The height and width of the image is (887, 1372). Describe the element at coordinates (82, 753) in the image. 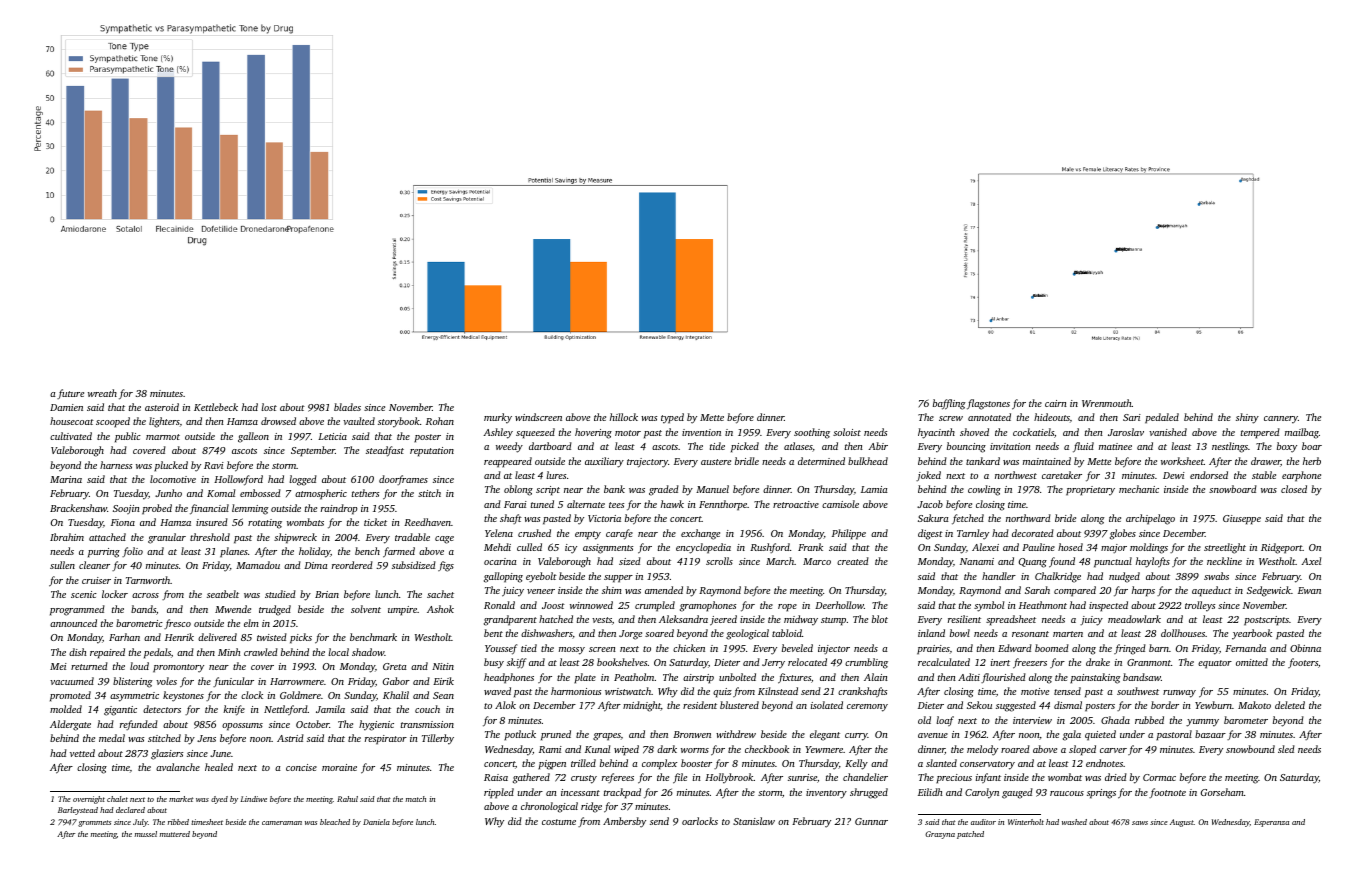

I see `vetted` at that location.
